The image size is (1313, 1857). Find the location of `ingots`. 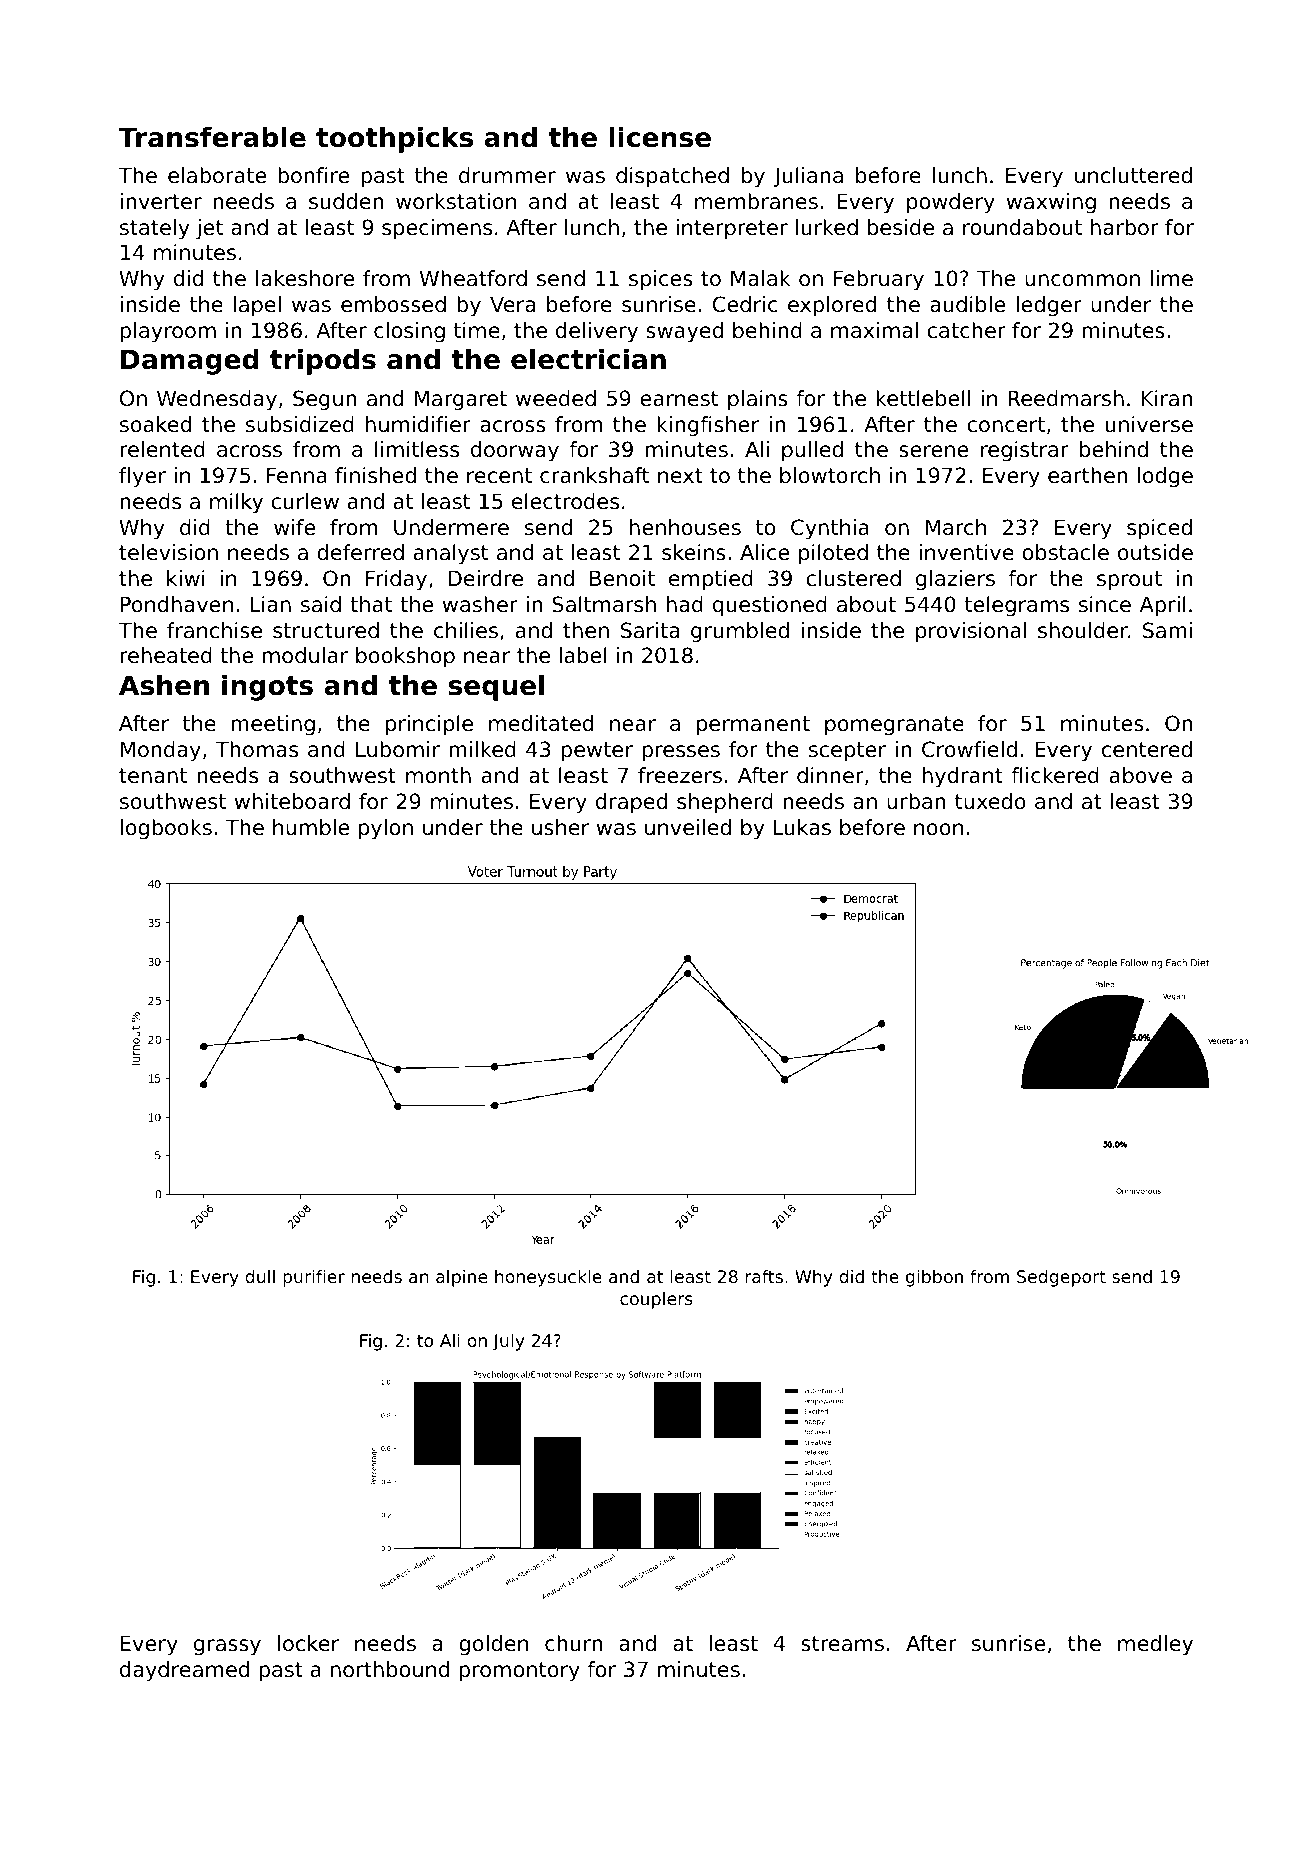

ingots is located at coordinates (267, 688).
